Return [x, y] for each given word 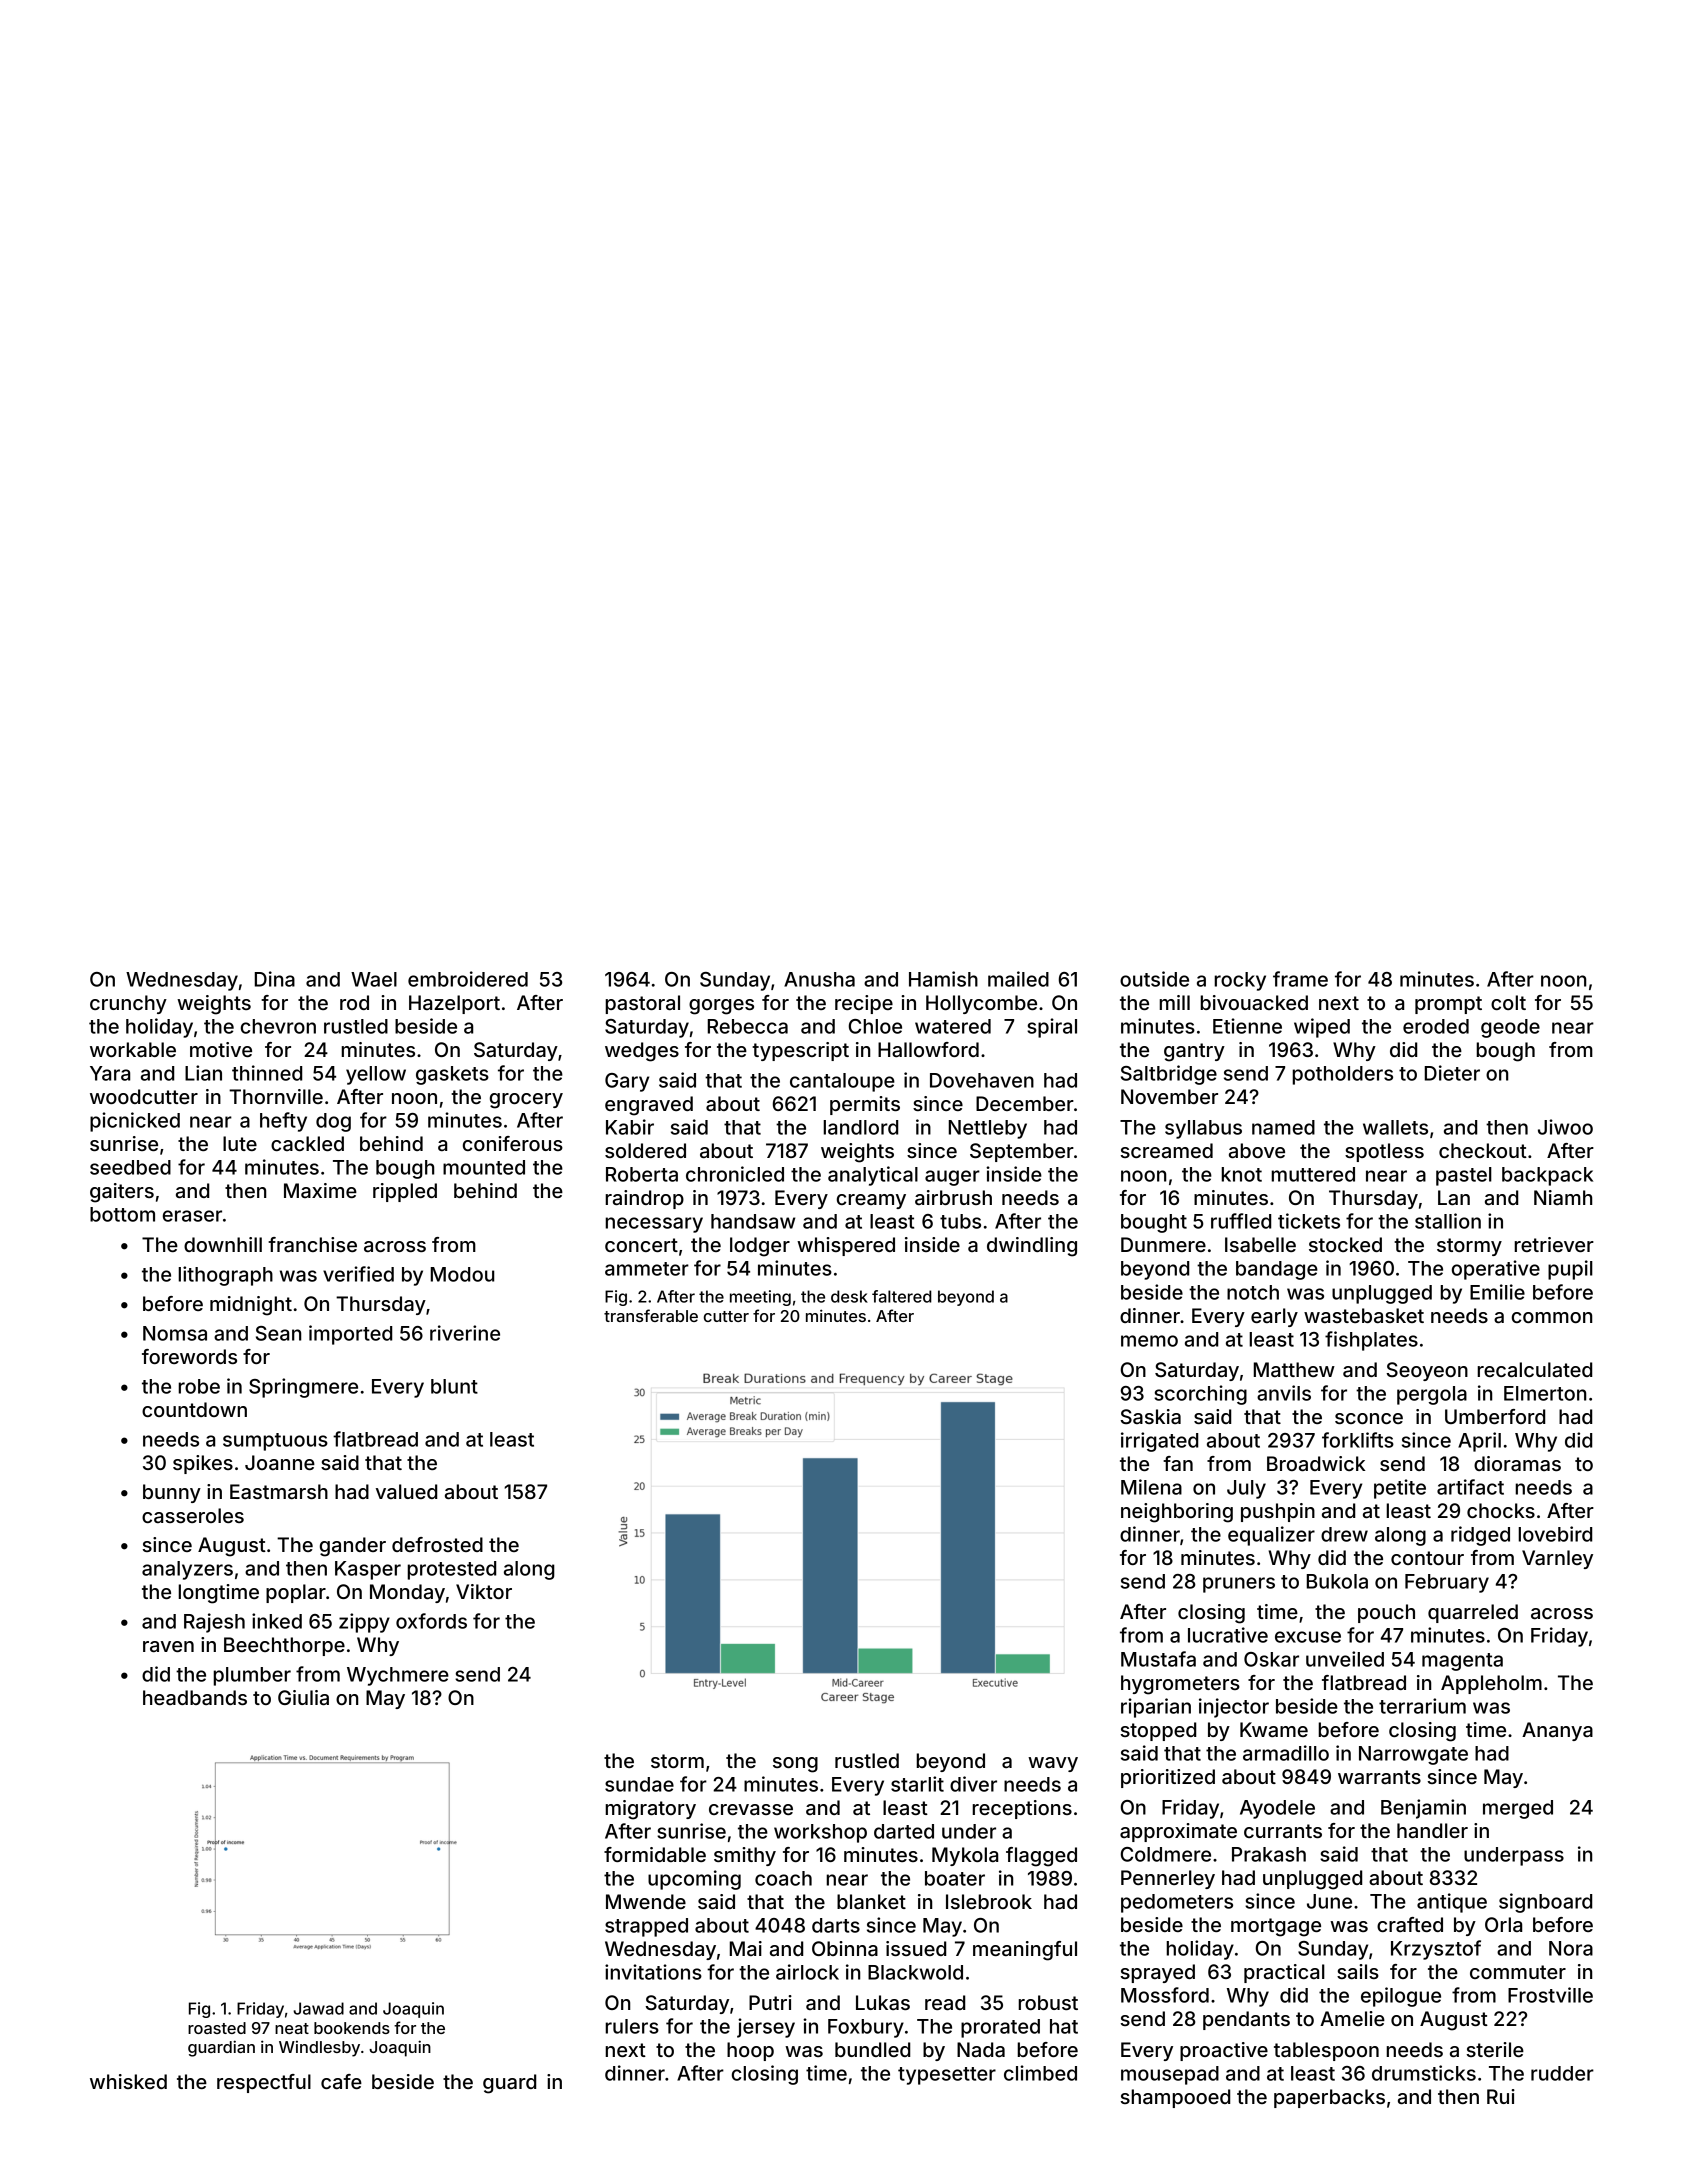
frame [1300, 979]
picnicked [135, 1122]
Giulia [303, 1697]
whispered [846, 1246]
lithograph [225, 1276]
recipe [864, 1004]
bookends [352, 2028]
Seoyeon [1427, 1371]
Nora [1571, 1948]
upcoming [694, 1880]
